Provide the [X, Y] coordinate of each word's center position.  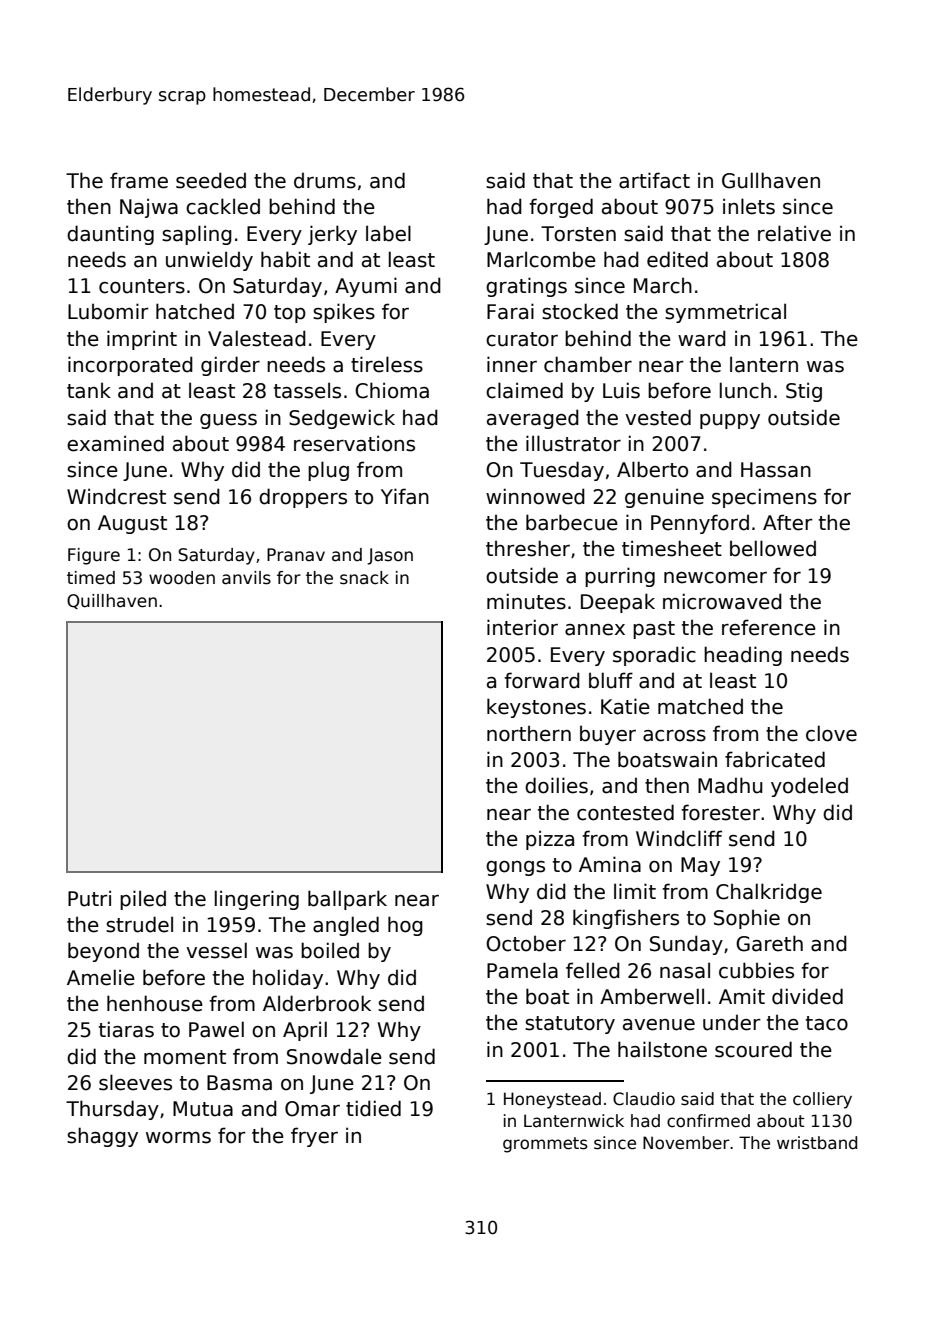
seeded [211, 180]
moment [185, 1057]
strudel [139, 924]
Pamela [522, 970]
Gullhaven [771, 180]
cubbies [756, 970]
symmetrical [725, 313]
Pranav [296, 555]
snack [364, 578]
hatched [195, 311]
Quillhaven [112, 601]
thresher [528, 548]
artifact [654, 180]
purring [620, 577]
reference [769, 627]
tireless [387, 364]
